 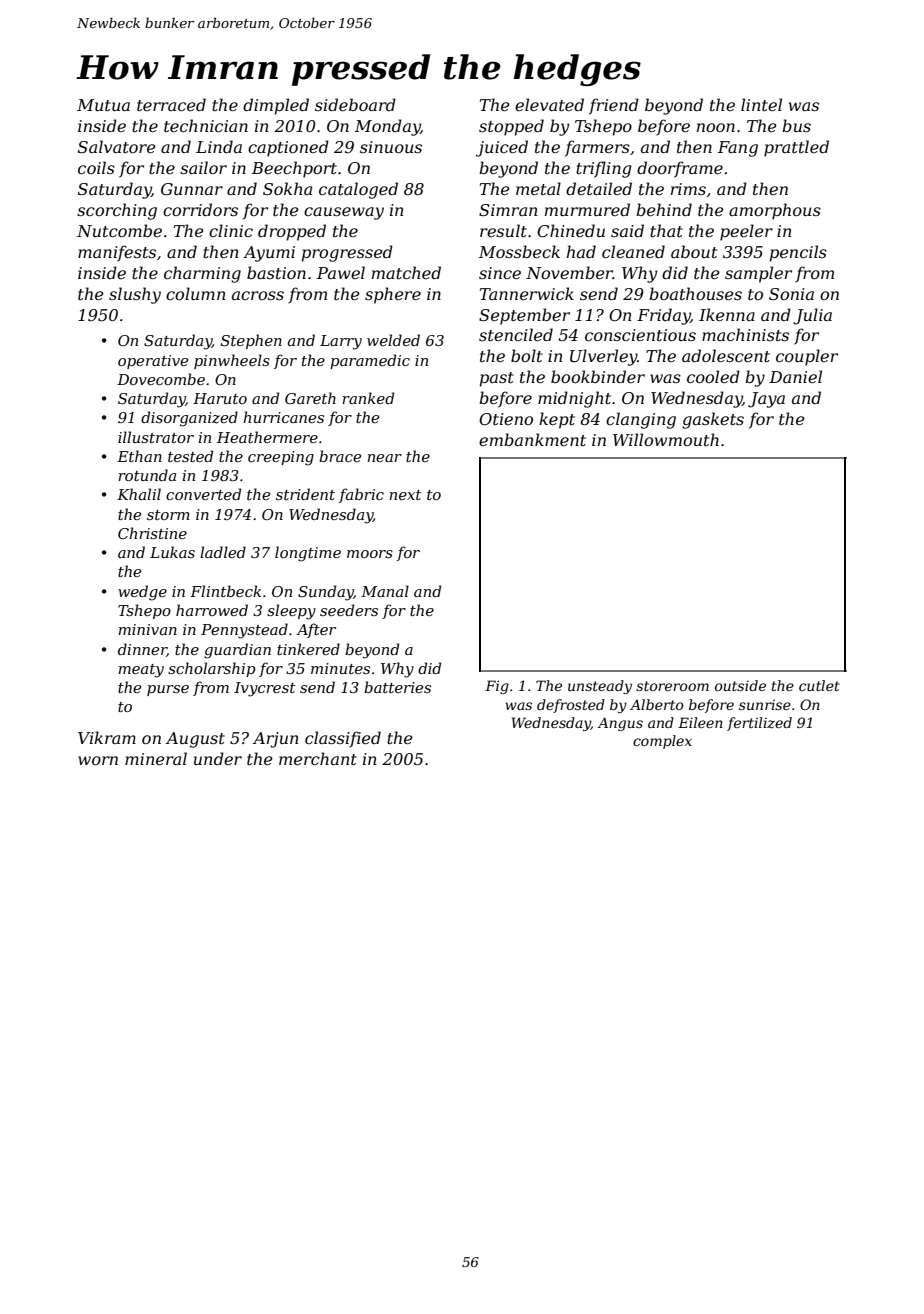 I want to click on complex, so click(x=662, y=742).
